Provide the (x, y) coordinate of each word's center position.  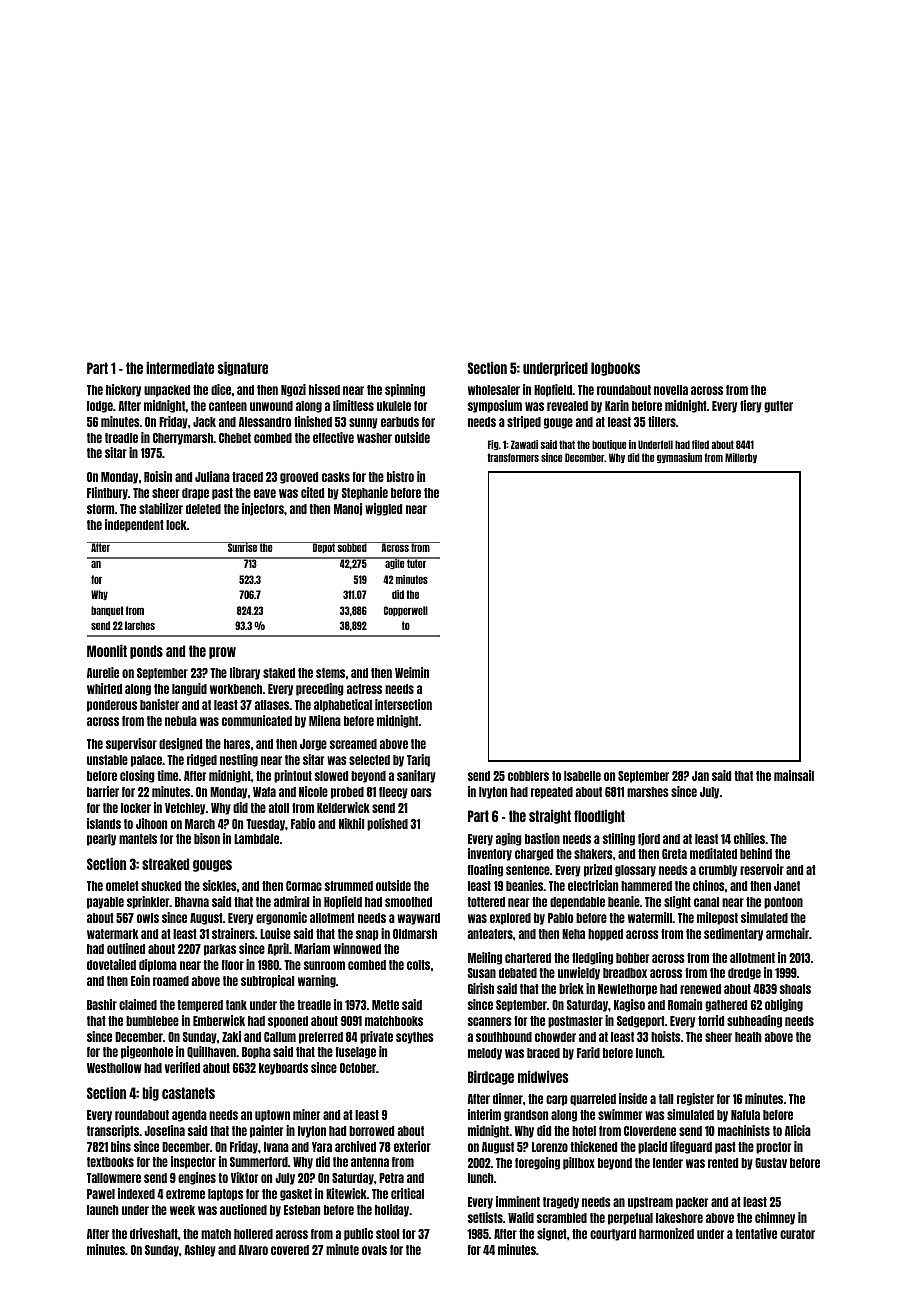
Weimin (412, 672)
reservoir (762, 869)
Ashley (200, 1251)
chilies (749, 838)
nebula (181, 721)
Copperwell (406, 611)
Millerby (741, 458)
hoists (666, 1036)
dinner (508, 1098)
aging (509, 839)
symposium (495, 406)
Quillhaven (211, 1052)
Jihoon (151, 823)
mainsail (794, 775)
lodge (100, 407)
